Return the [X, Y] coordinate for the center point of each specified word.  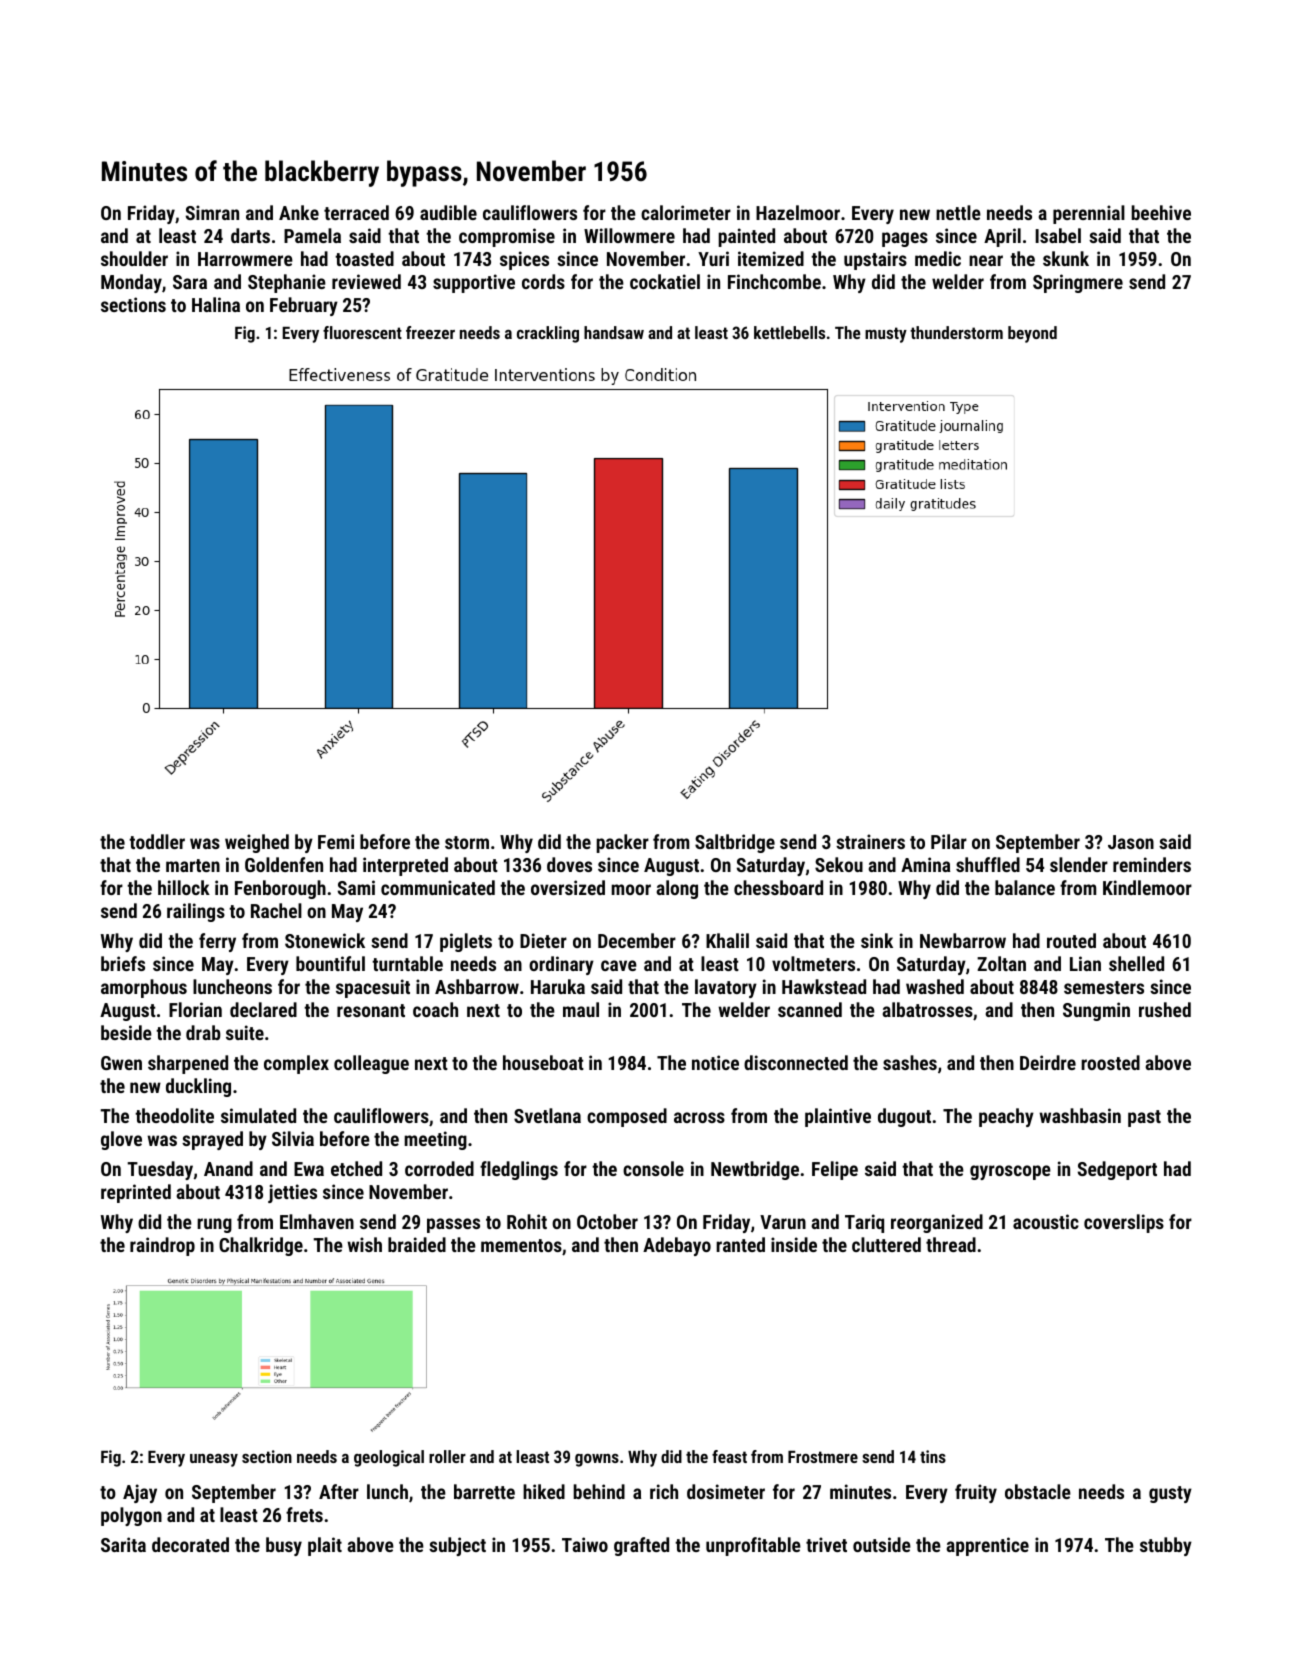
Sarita [123, 1544]
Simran [212, 212]
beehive [1161, 212]
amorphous [144, 988]
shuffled [988, 864]
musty [886, 335]
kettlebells [789, 332]
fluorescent [362, 332]
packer [622, 843]
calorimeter [686, 212]
